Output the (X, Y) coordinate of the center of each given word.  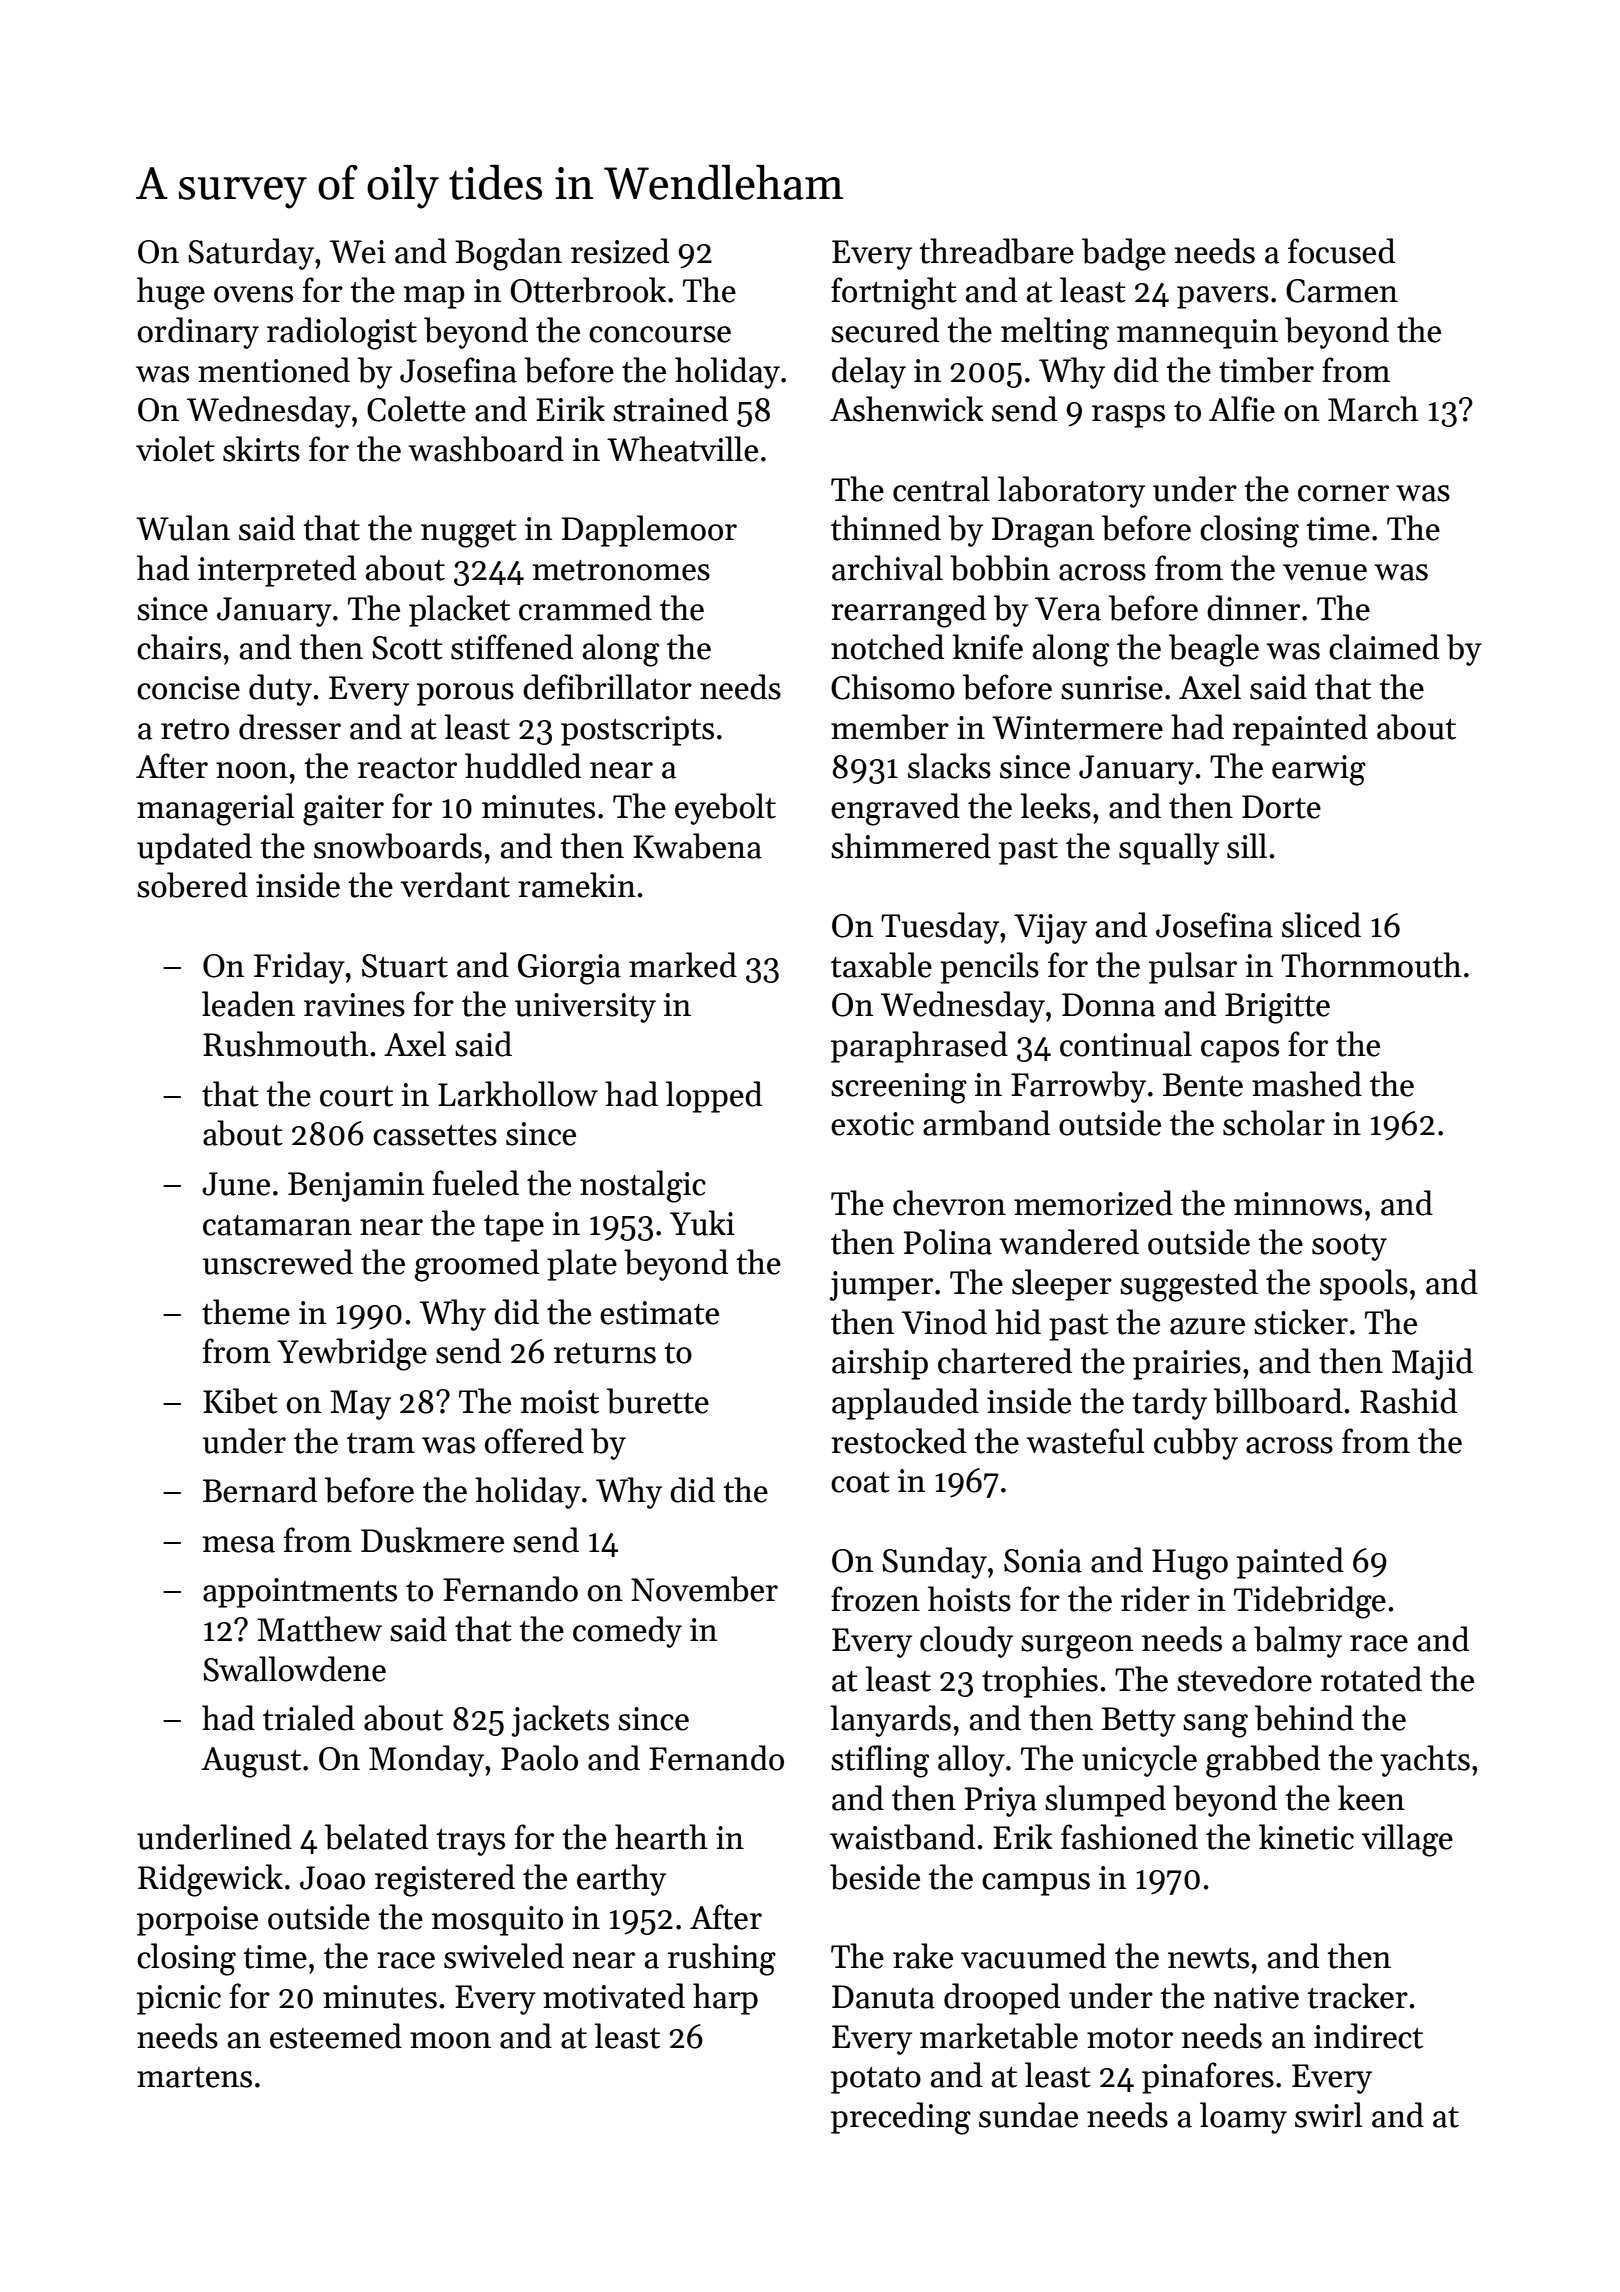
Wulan (183, 528)
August (251, 1762)
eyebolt (725, 809)
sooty (1349, 1247)
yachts (1425, 1761)
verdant (455, 885)
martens (194, 2077)
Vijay (1050, 929)
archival (887, 568)
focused (1341, 251)
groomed (477, 1265)
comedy (627, 1632)
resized (620, 251)
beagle (1214, 650)
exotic (872, 1124)
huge (171, 293)
